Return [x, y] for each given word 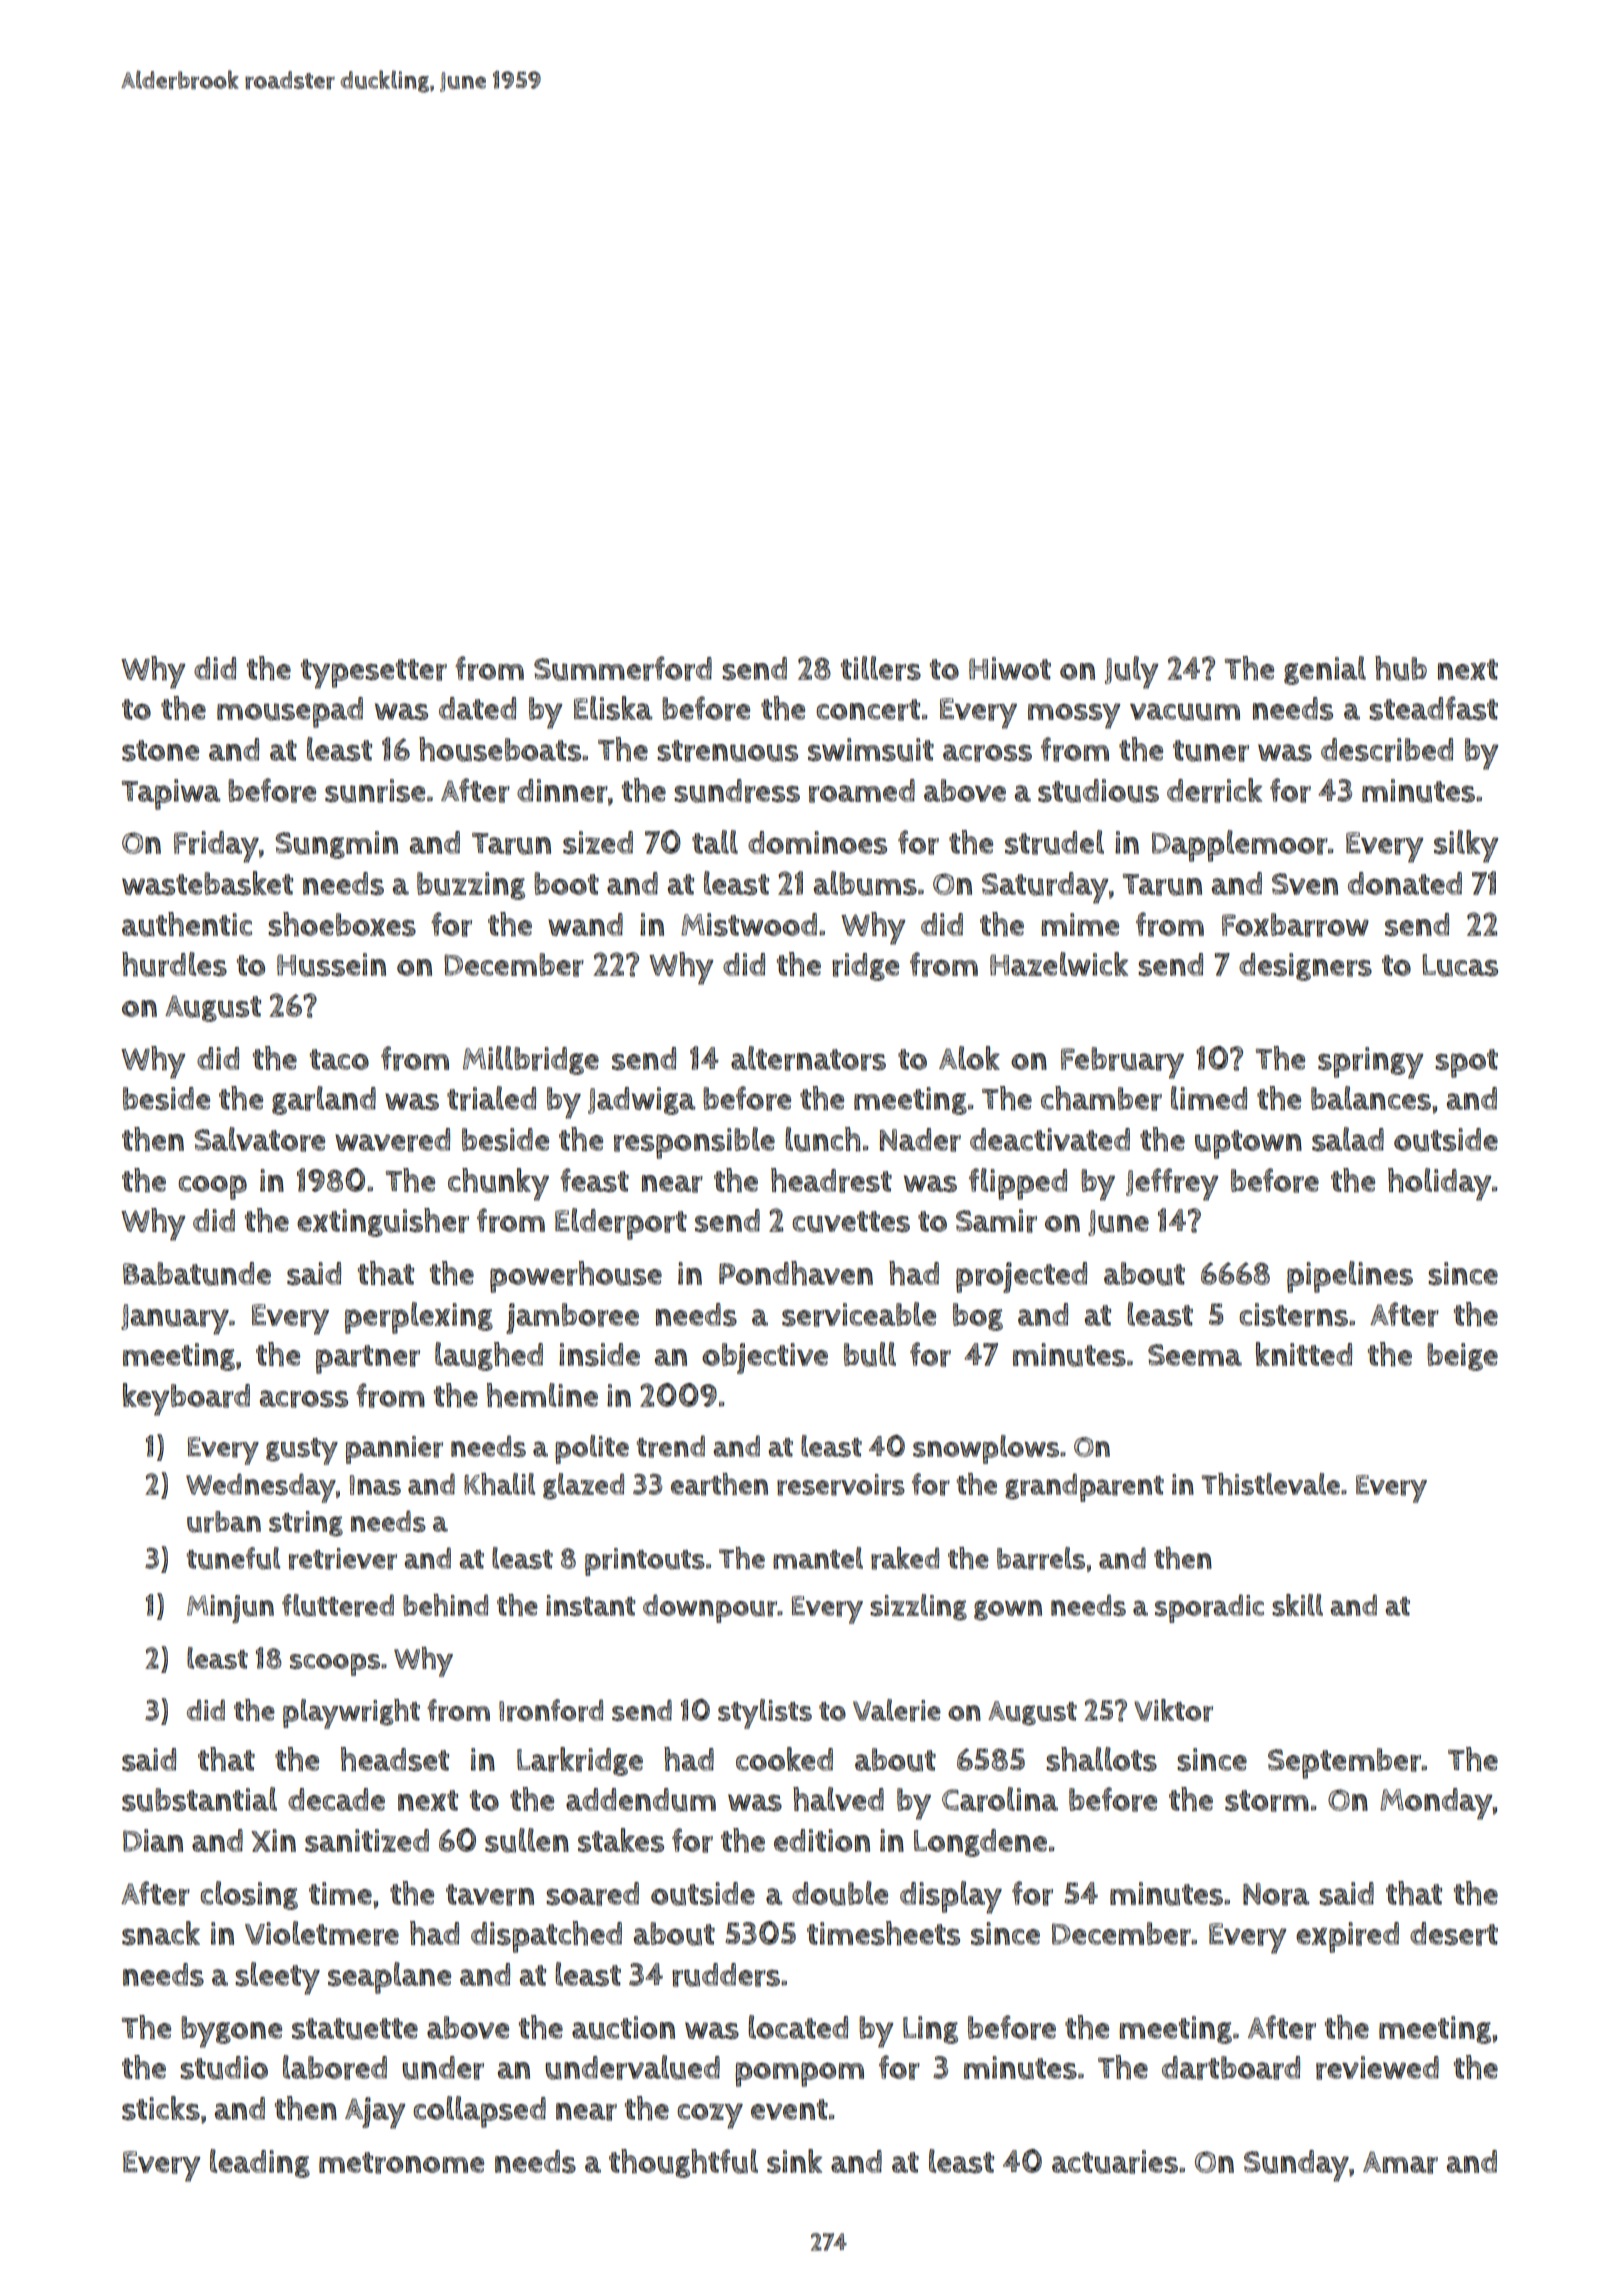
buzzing [471, 886]
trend [670, 1446]
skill [1297, 1605]
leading [260, 2163]
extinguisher [383, 1222]
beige [1462, 1357]
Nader [920, 1140]
